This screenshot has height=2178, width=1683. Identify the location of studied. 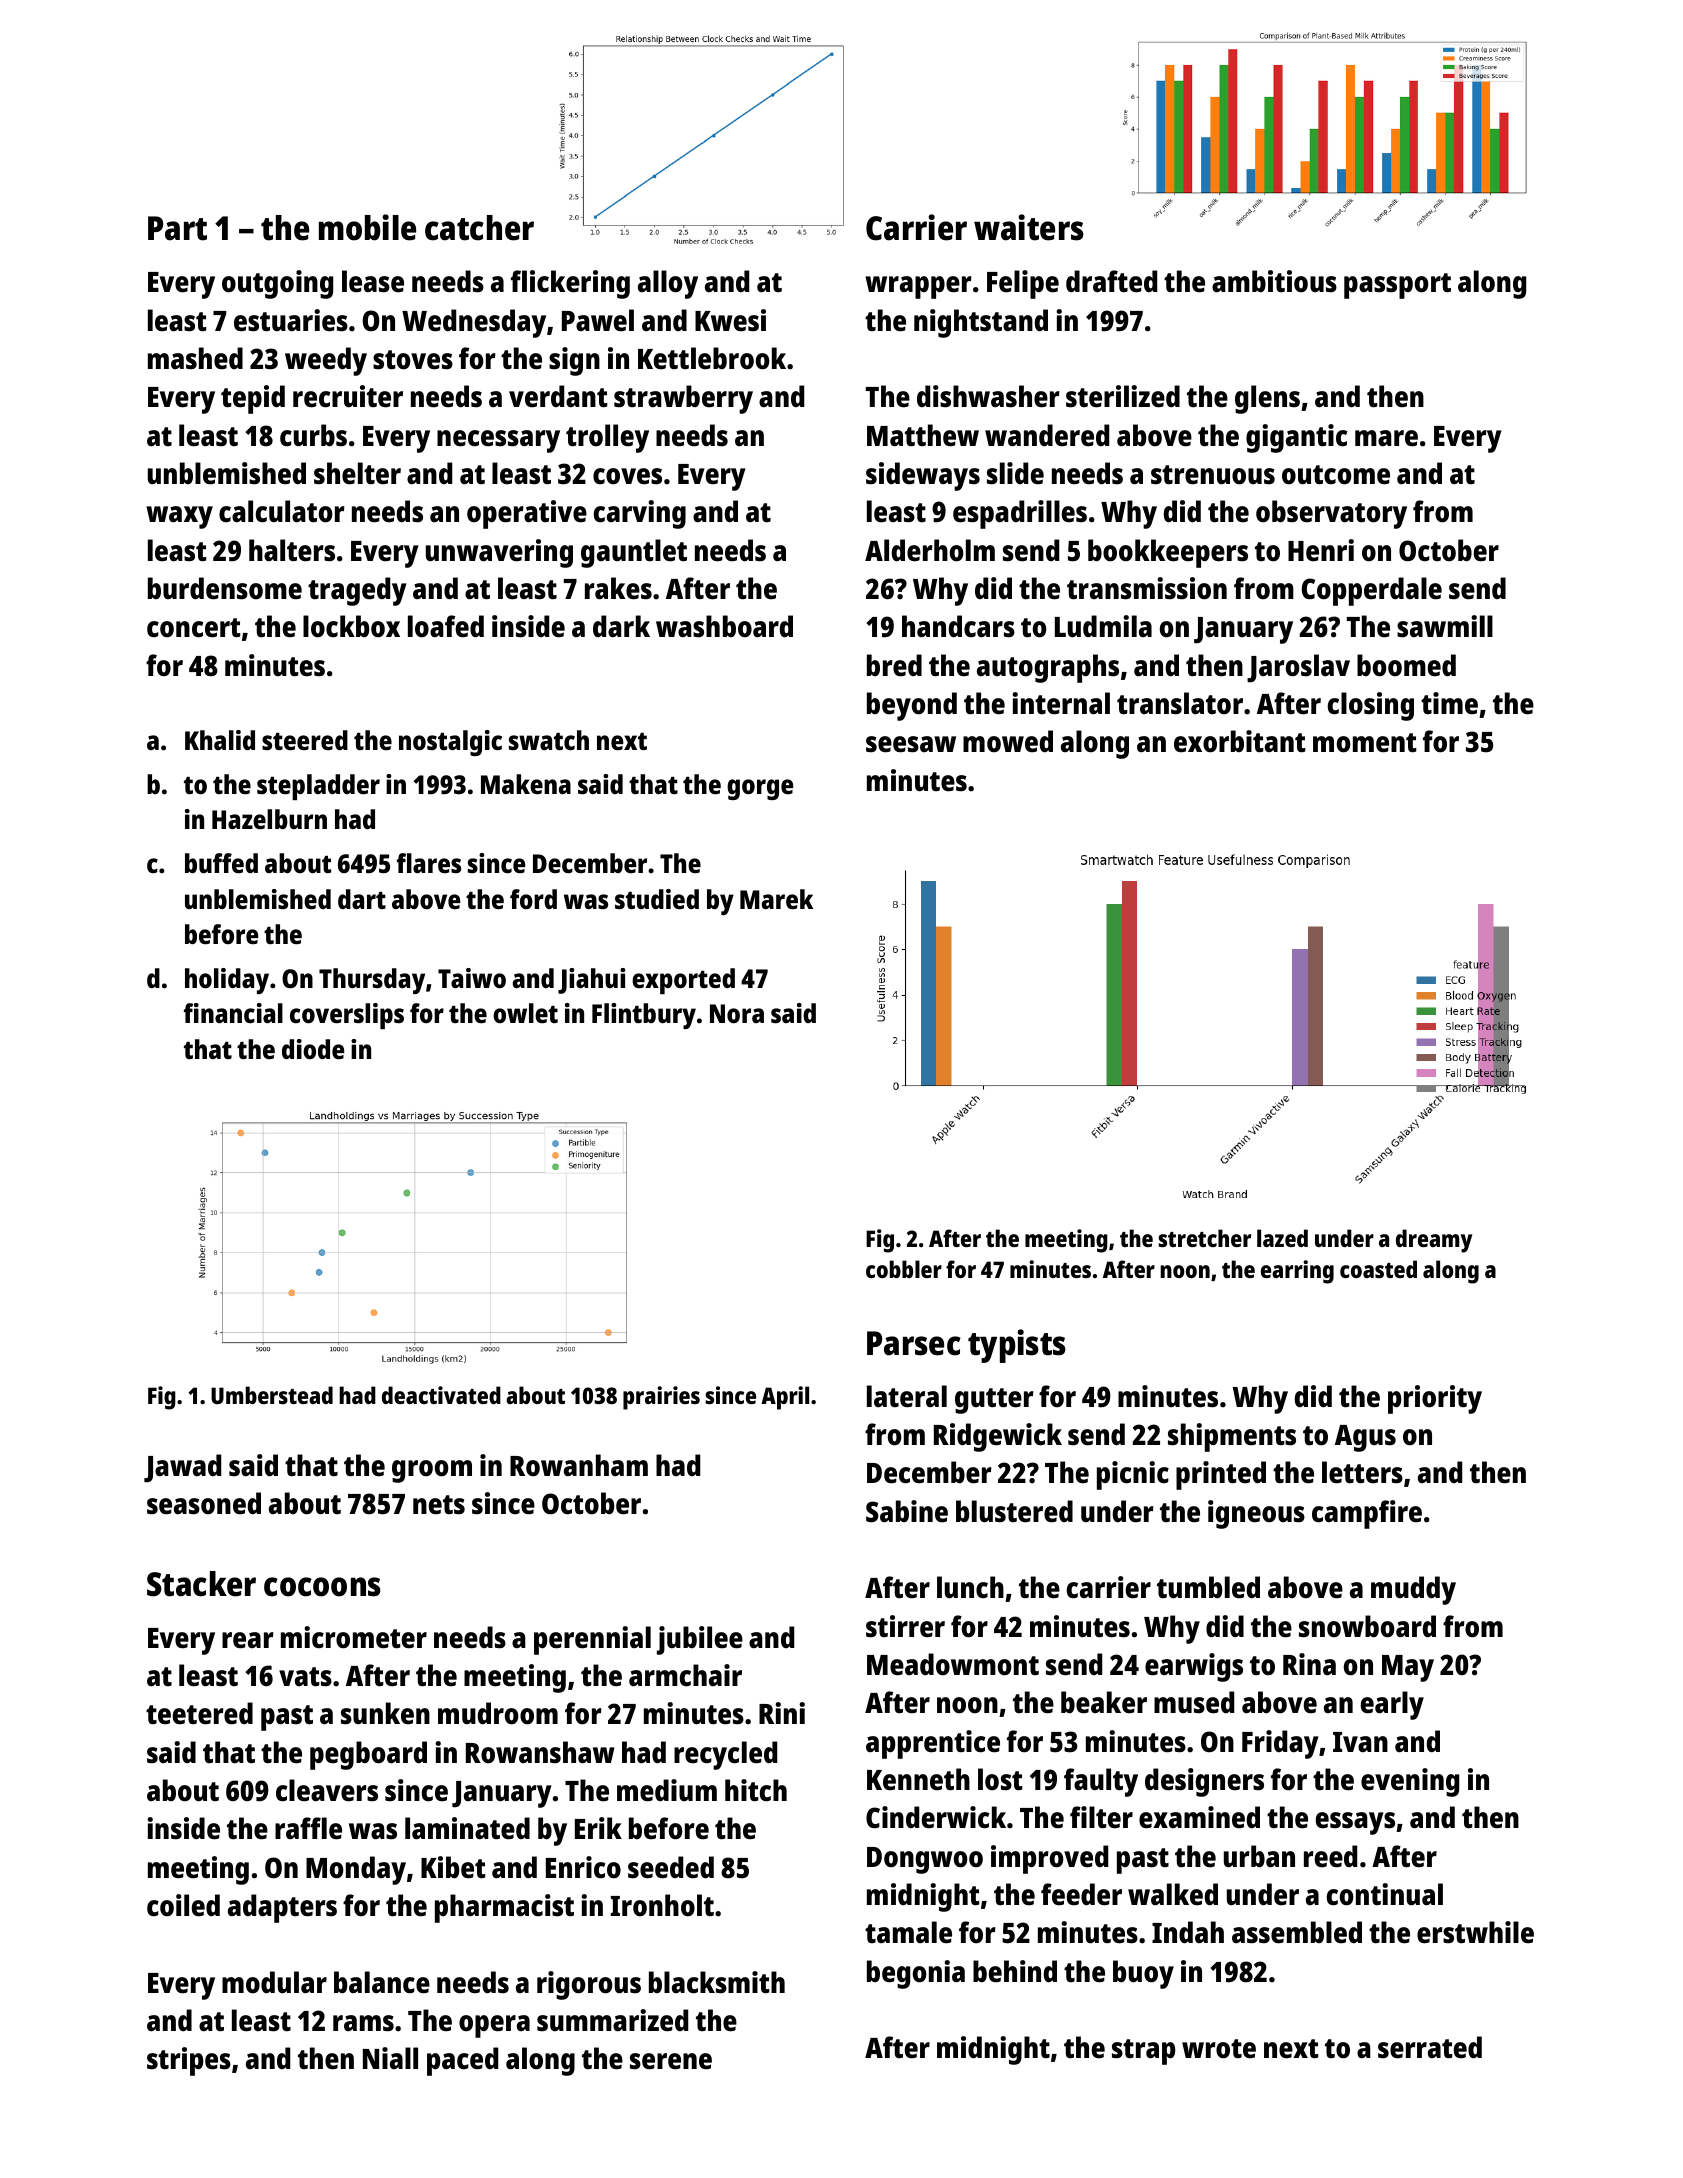
(657, 899).
